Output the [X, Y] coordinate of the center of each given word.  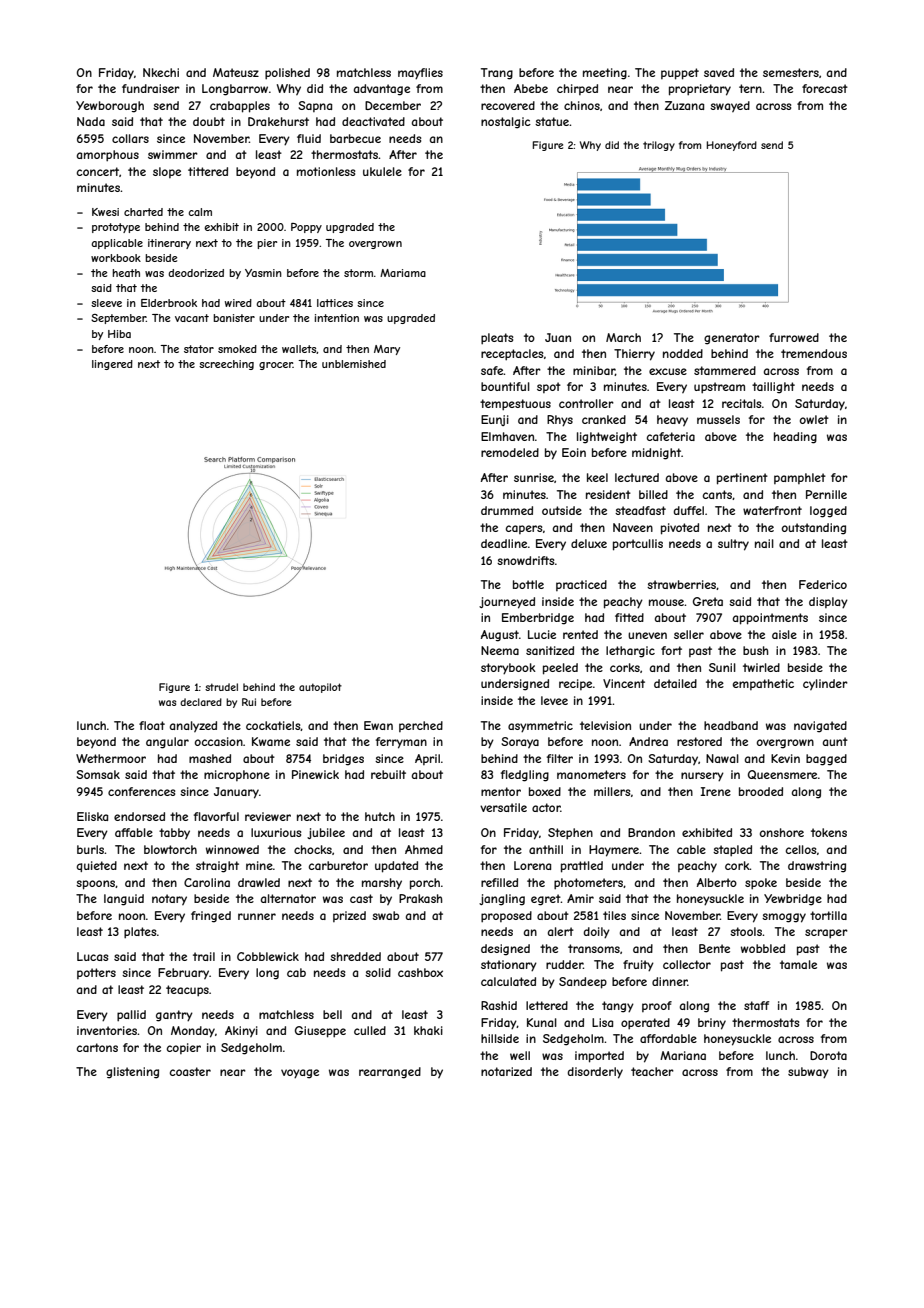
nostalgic [506, 123]
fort [671, 650]
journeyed [507, 603]
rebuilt [388, 774]
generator [732, 339]
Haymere [614, 851]
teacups [187, 990]
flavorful [216, 816]
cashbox [420, 972]
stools [746, 931]
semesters [791, 72]
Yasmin [263, 273]
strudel [221, 687]
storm [358, 273]
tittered [208, 171]
